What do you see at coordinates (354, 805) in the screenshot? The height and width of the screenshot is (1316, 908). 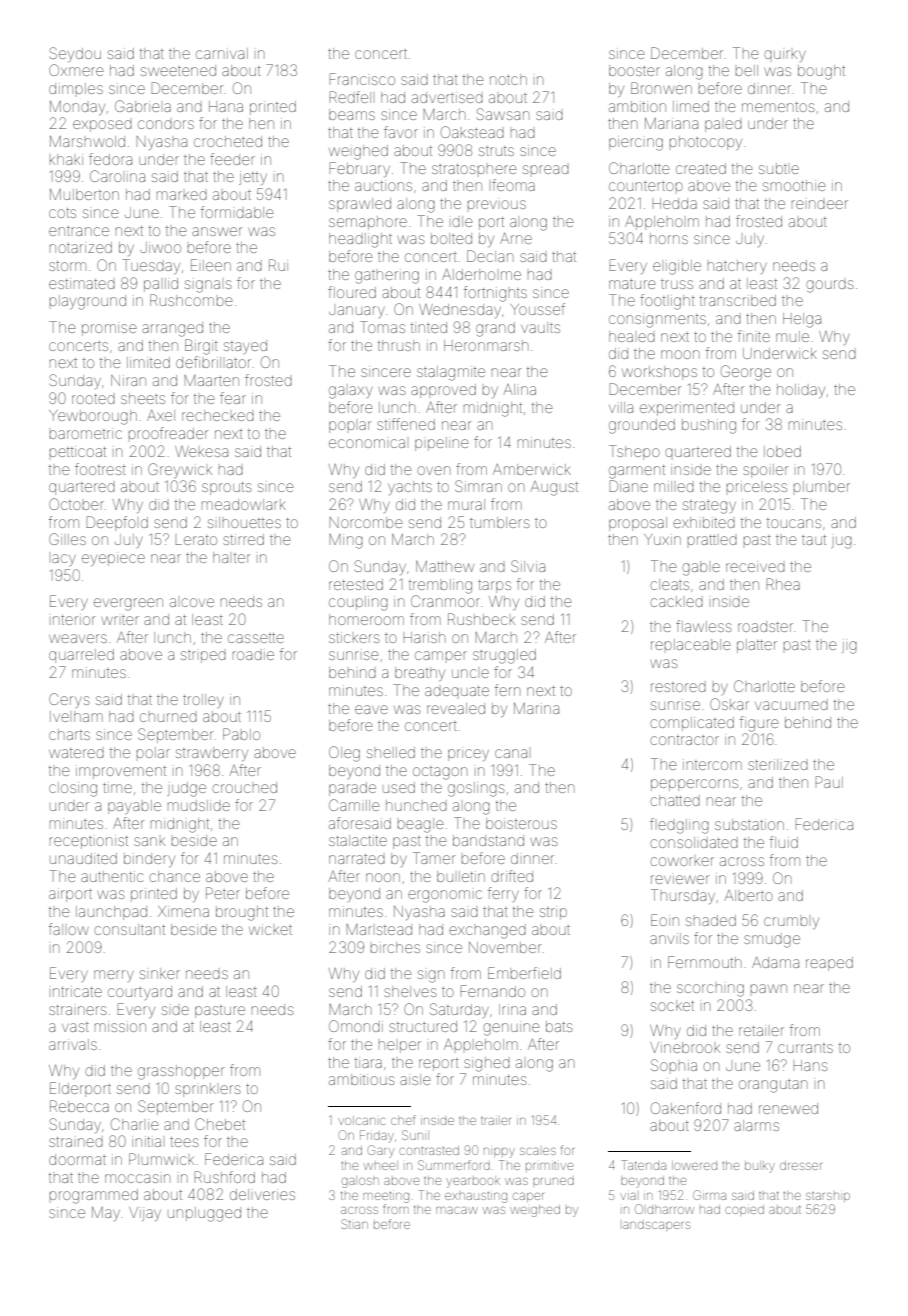 I see `Camille` at bounding box center [354, 805].
